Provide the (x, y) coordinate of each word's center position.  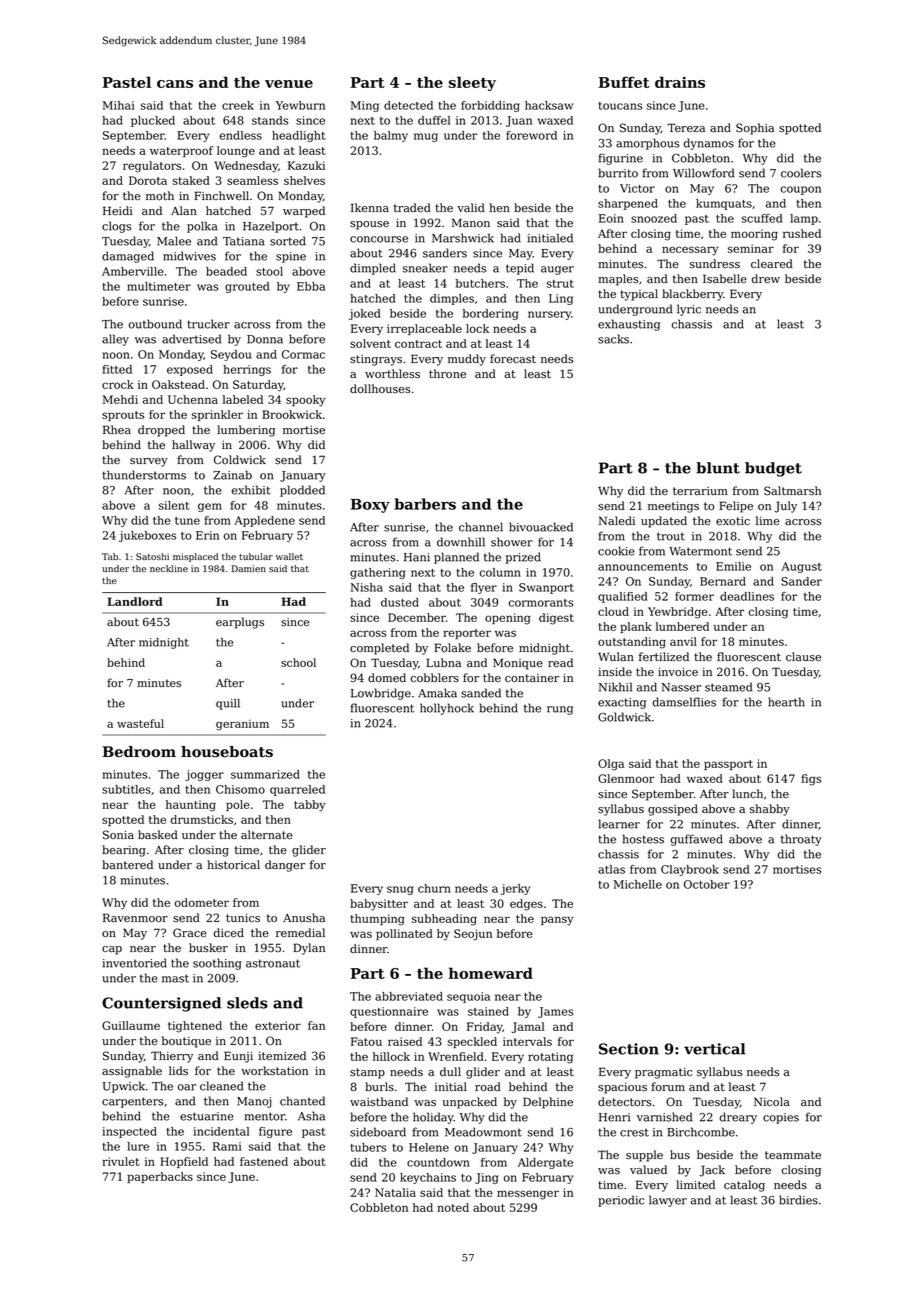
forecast (513, 358)
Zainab (232, 475)
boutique (186, 1042)
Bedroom (139, 752)
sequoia (468, 997)
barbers (425, 504)
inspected (129, 1132)
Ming (365, 106)
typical (639, 295)
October (707, 884)
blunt (718, 468)
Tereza (686, 127)
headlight (299, 136)
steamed (728, 687)
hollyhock (447, 709)
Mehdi (120, 399)
